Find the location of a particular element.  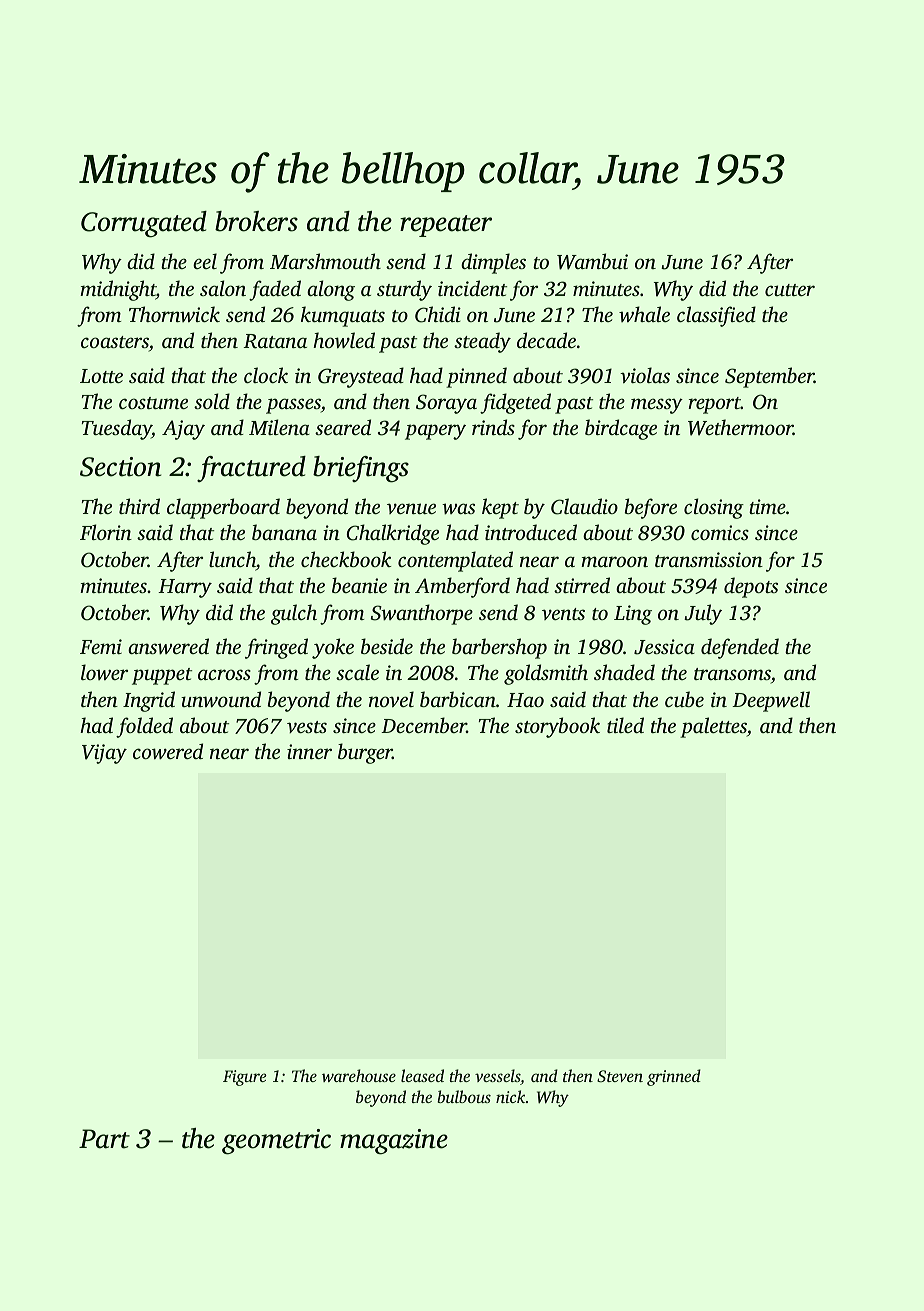

Part is located at coordinates (104, 1139).
